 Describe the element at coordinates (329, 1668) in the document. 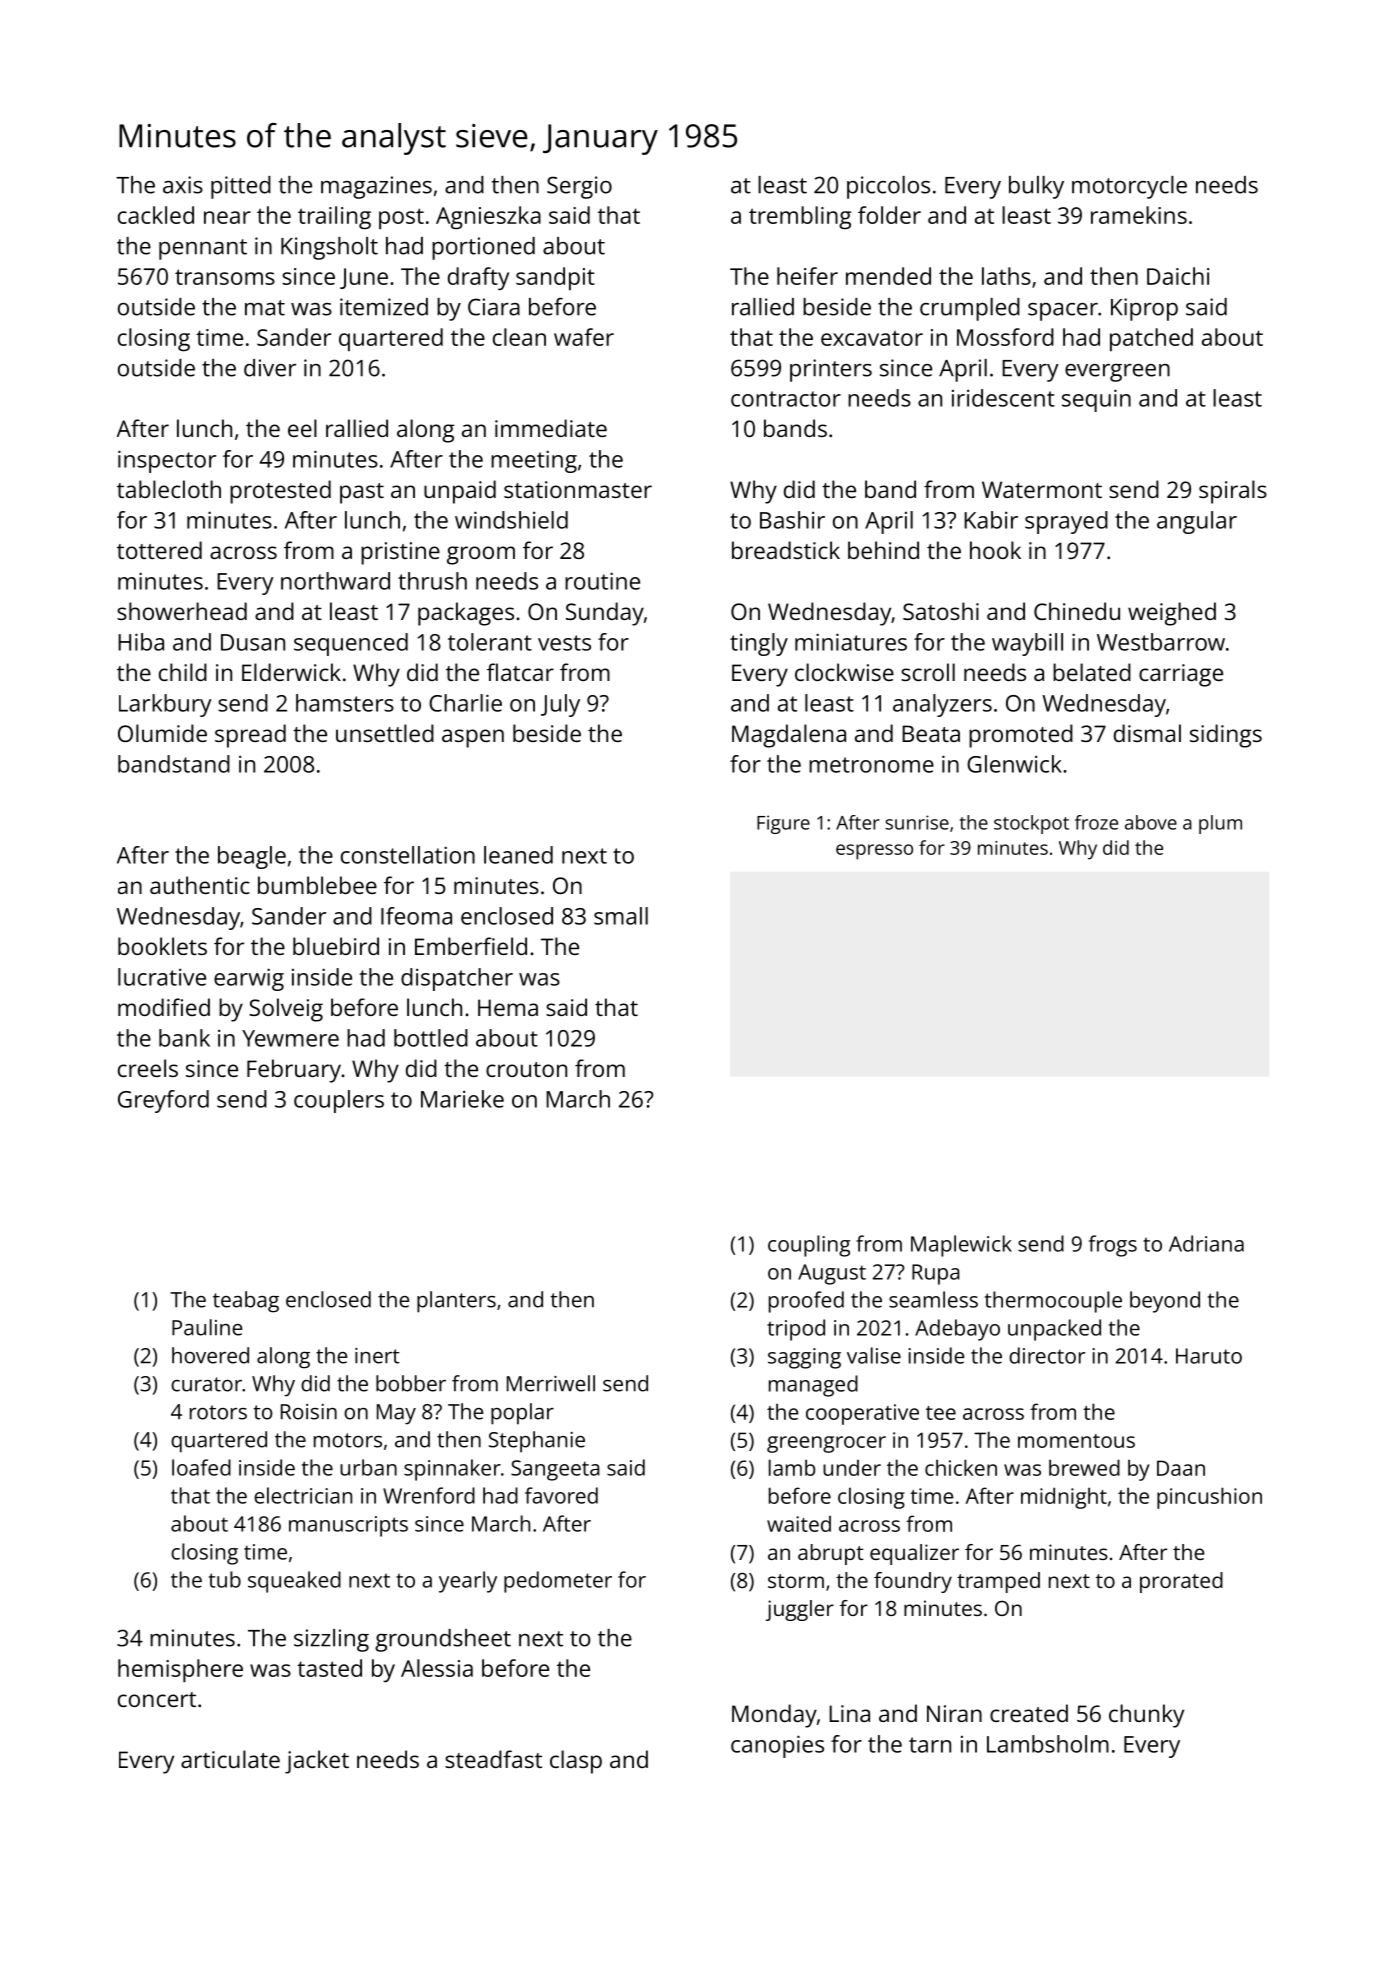

I see `tasted` at that location.
